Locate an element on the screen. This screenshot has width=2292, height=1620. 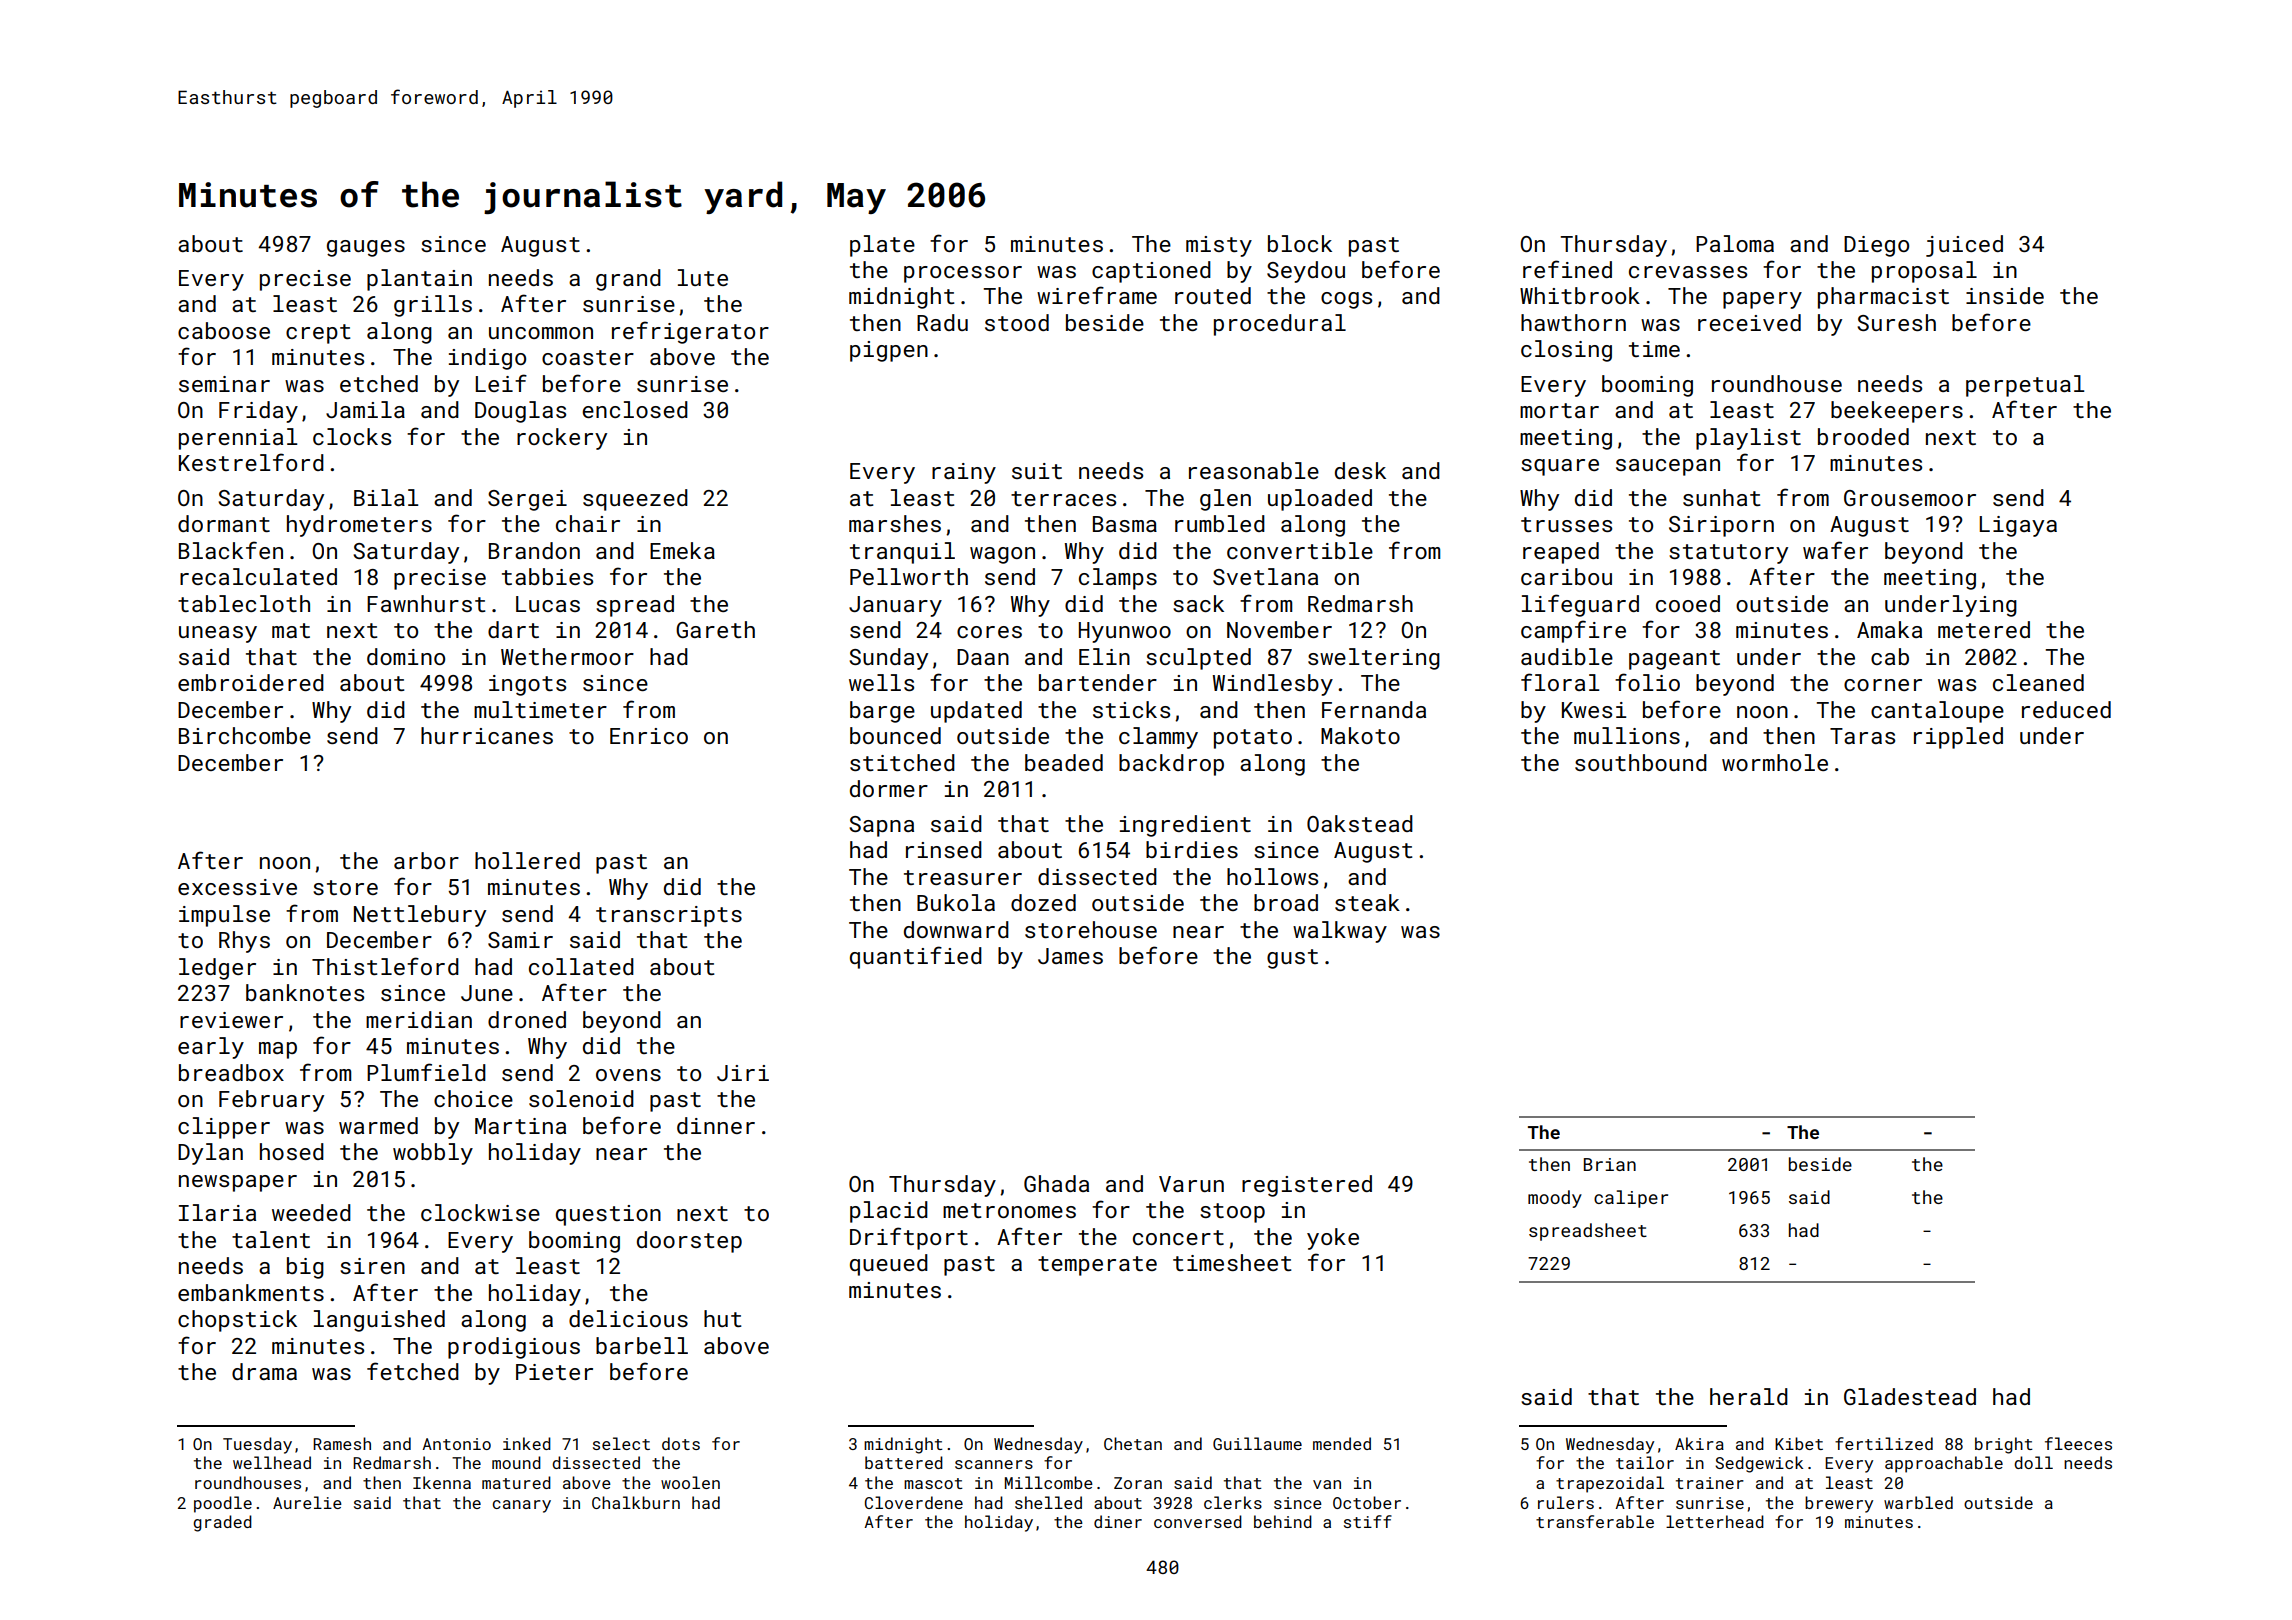
caliper is located at coordinates (1631, 1199).
